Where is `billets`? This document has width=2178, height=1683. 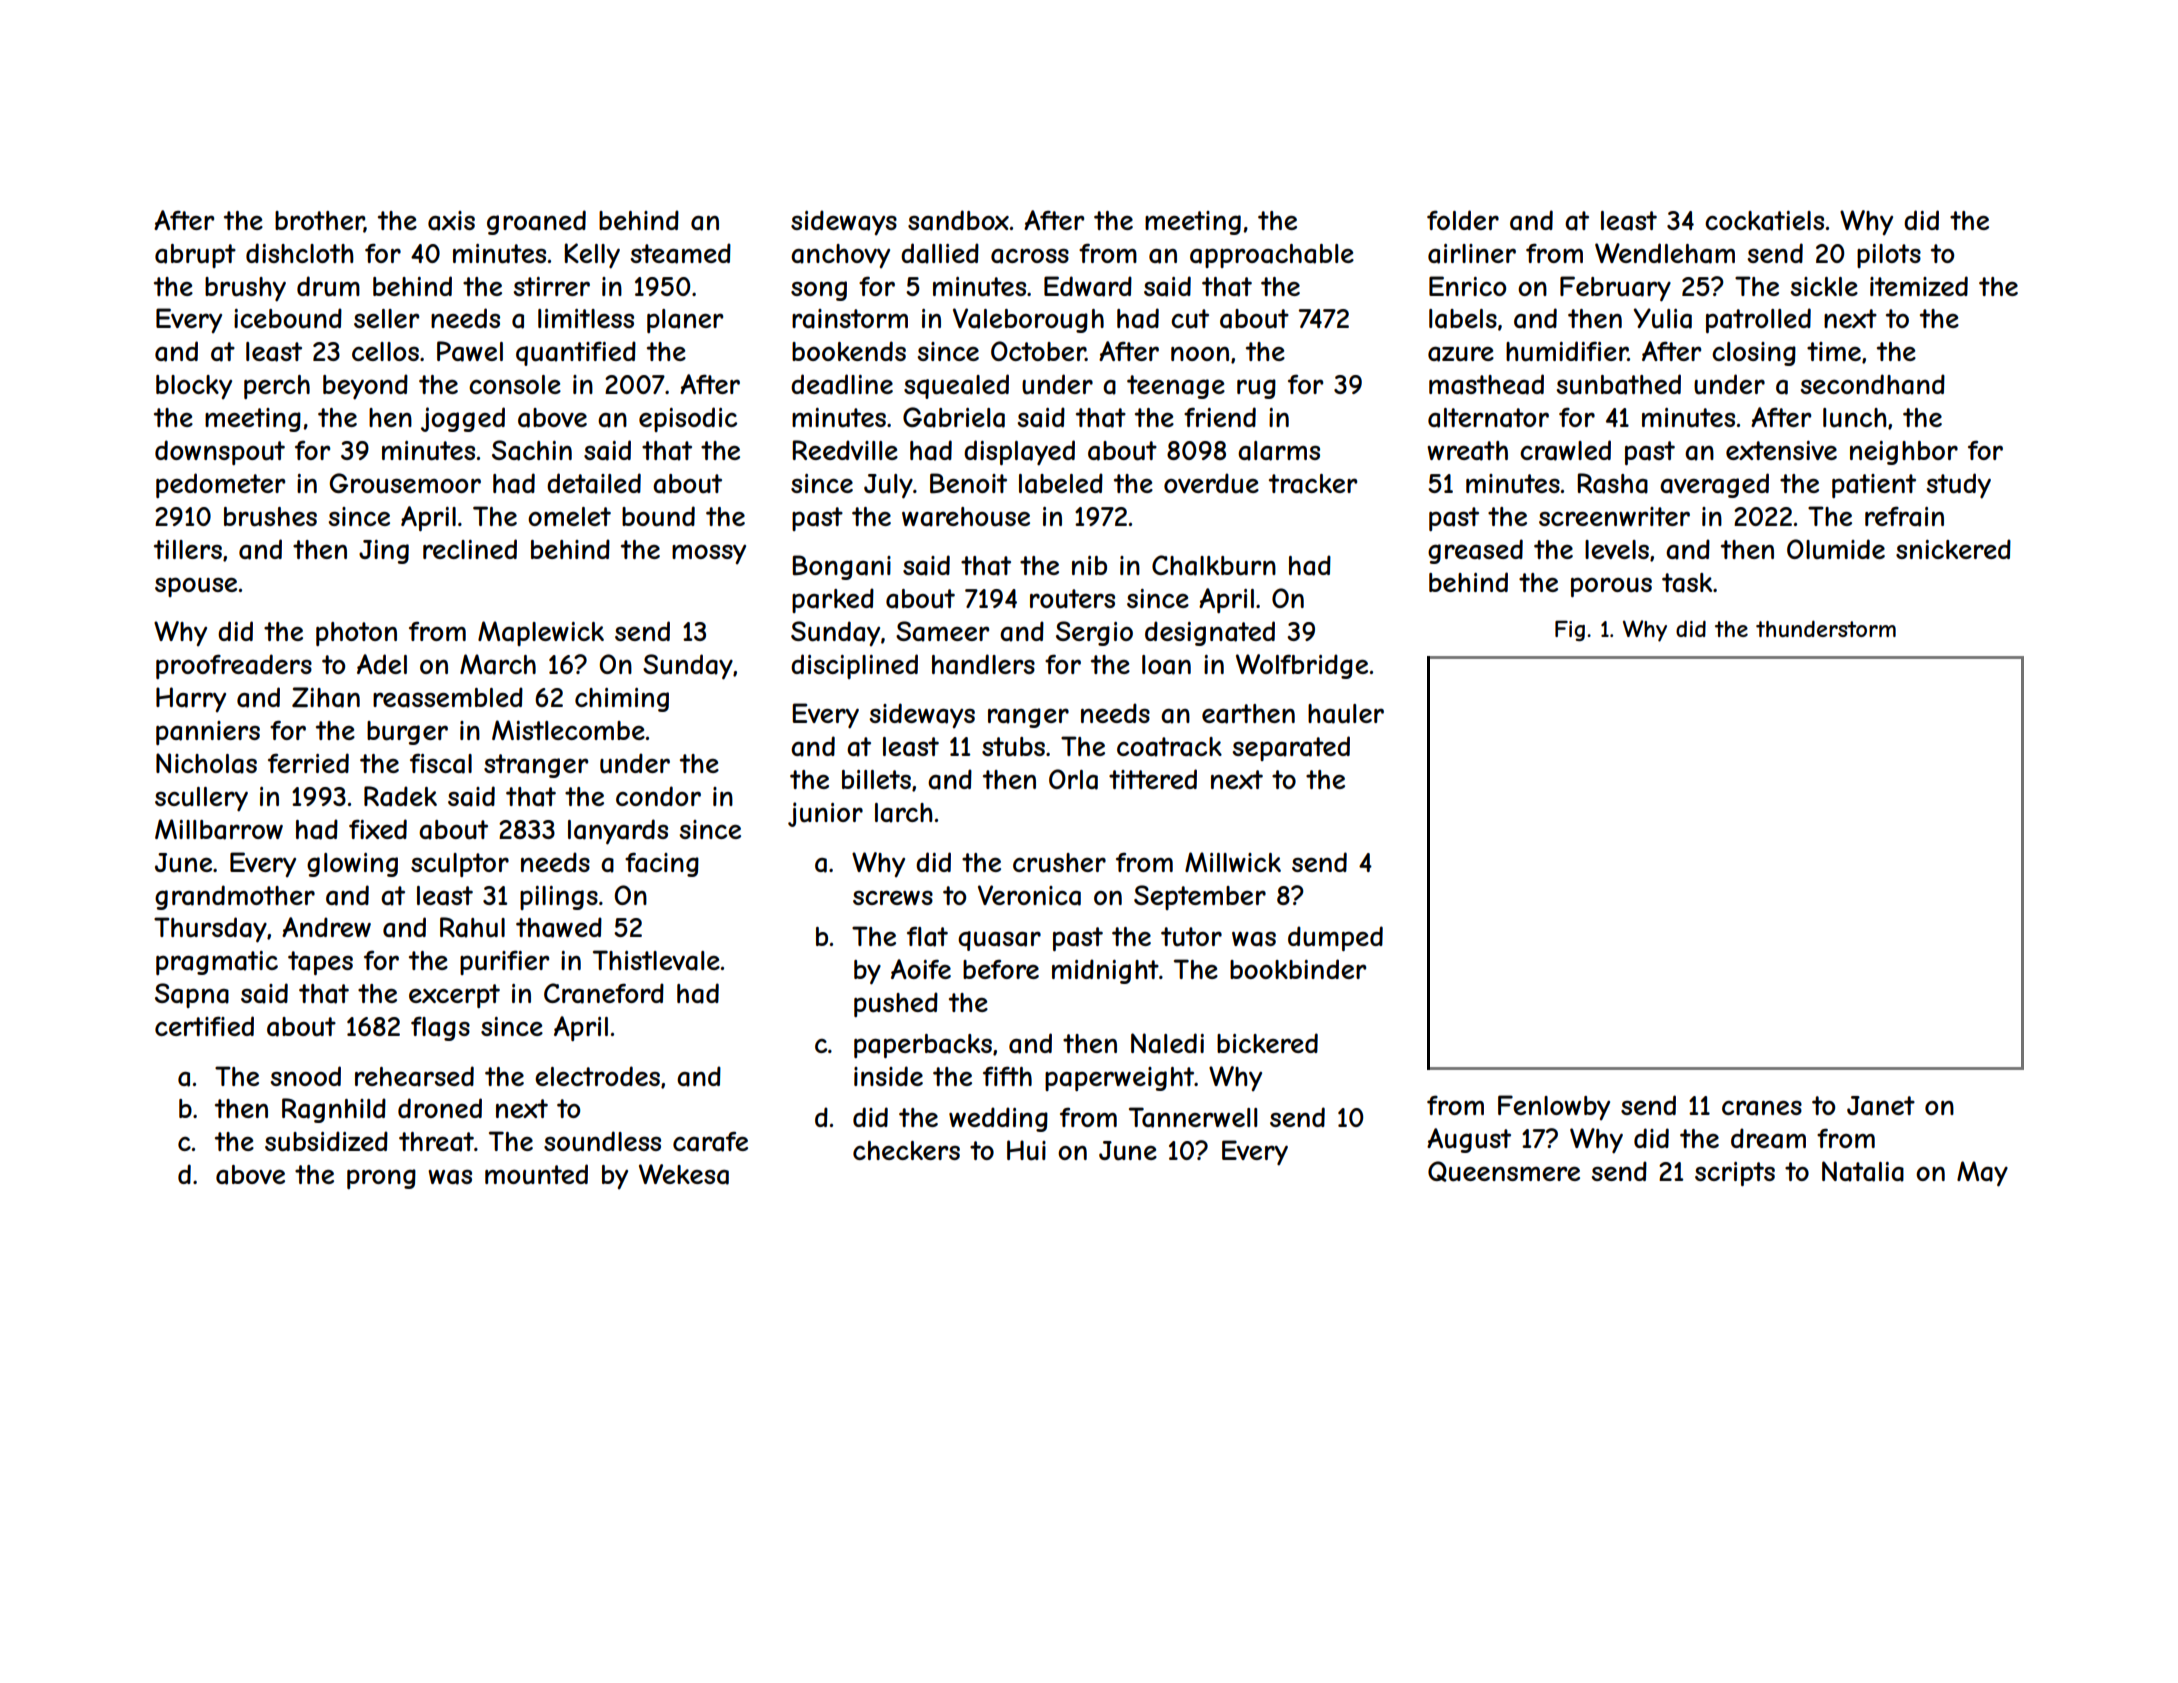 billets is located at coordinates (876, 779).
